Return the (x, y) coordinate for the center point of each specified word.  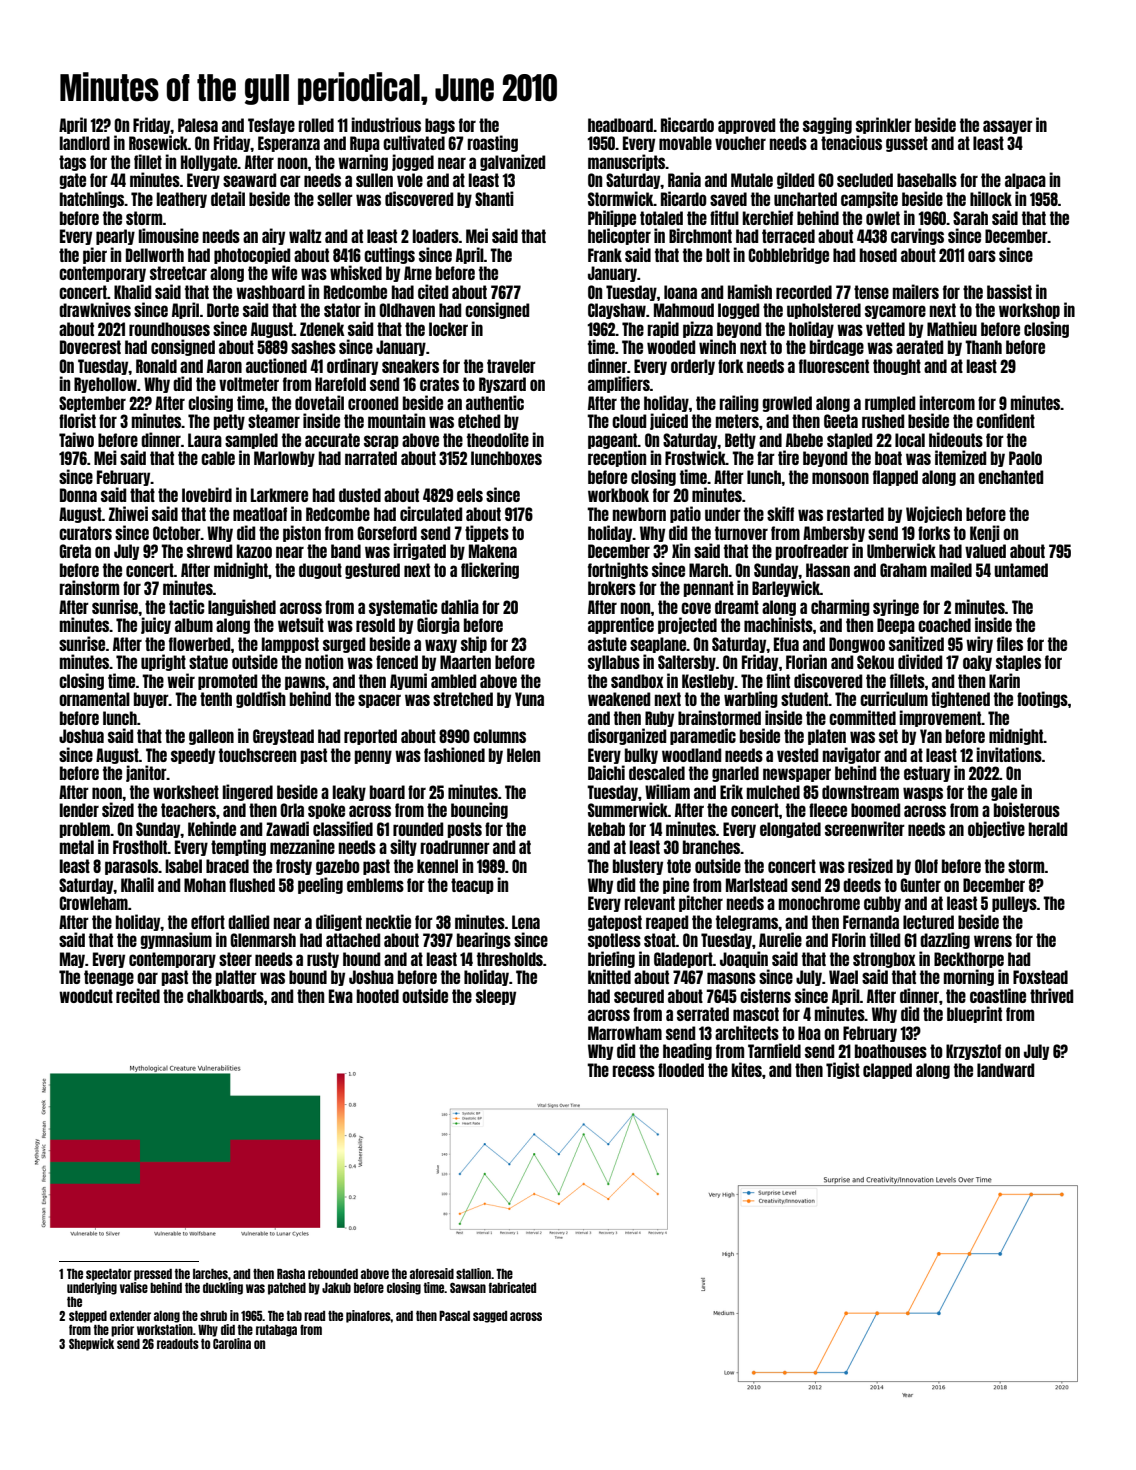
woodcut (86, 996)
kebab (606, 829)
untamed (1021, 570)
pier (95, 255)
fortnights (618, 570)
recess (634, 1071)
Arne (418, 273)
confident (1005, 420)
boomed (875, 810)
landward (1005, 1070)
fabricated (512, 1287)
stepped (88, 1317)
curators (85, 533)
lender (79, 810)
